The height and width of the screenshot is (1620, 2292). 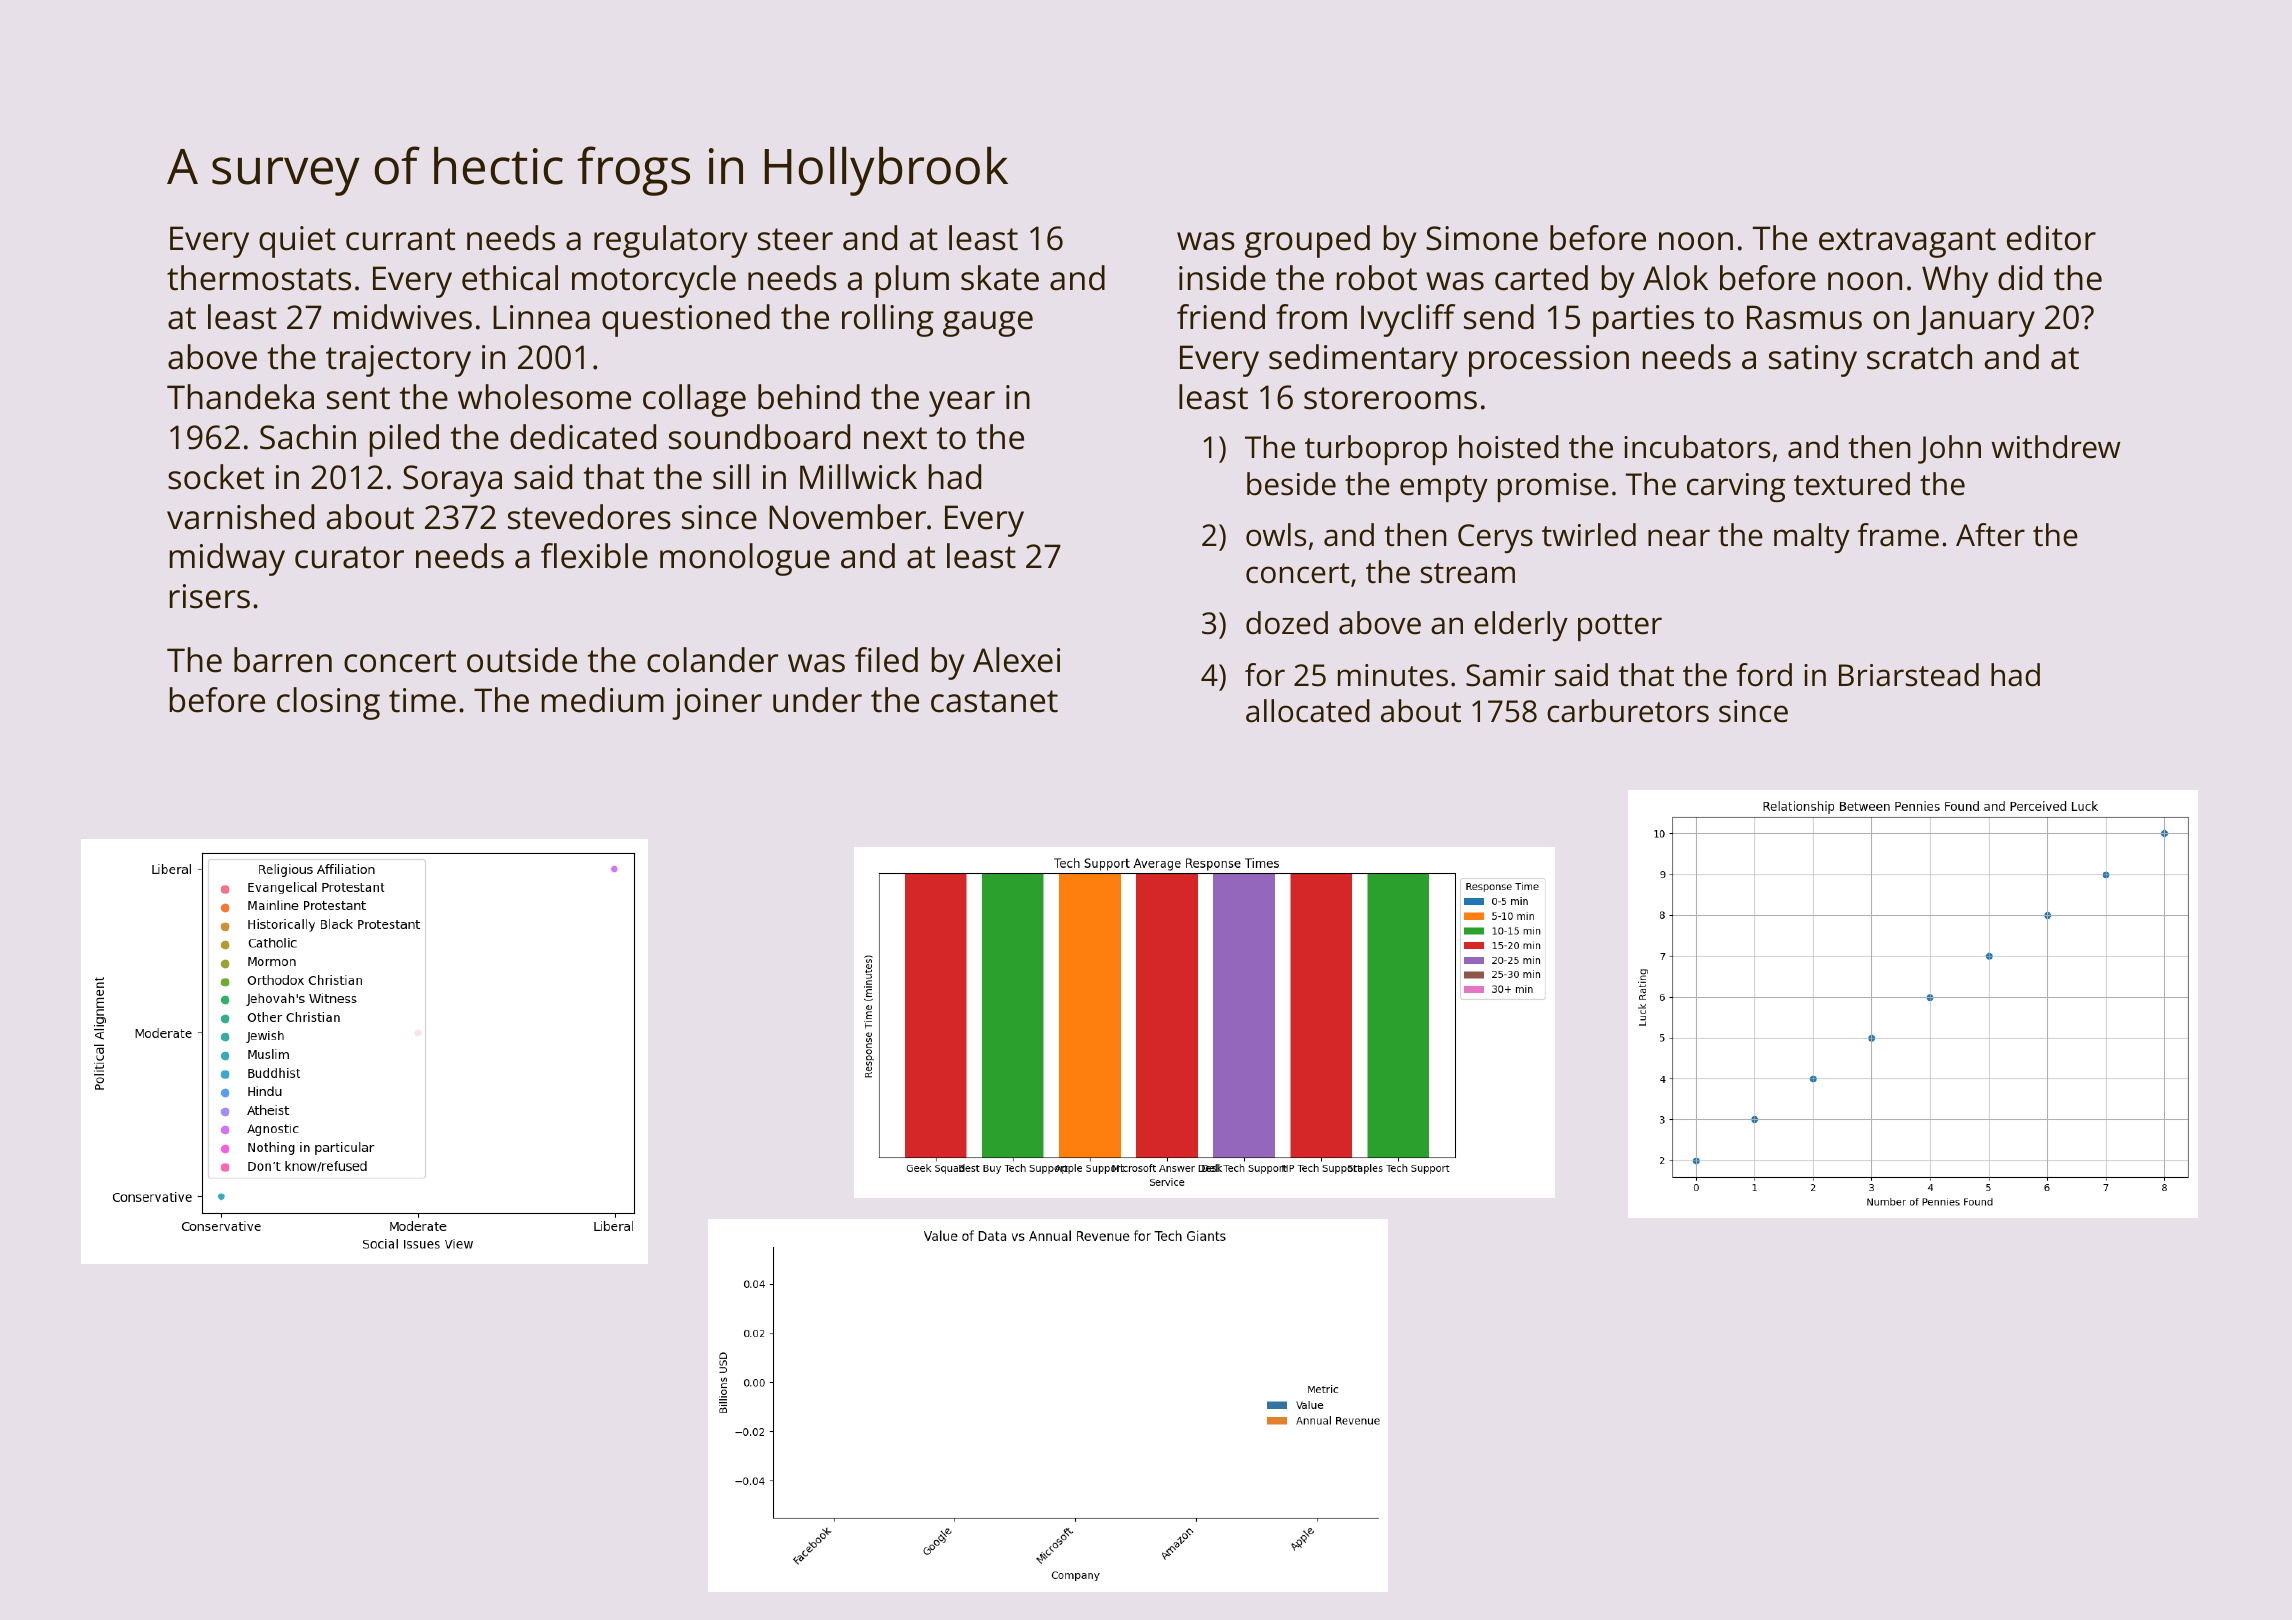 I want to click on owls, so click(x=1276, y=535).
